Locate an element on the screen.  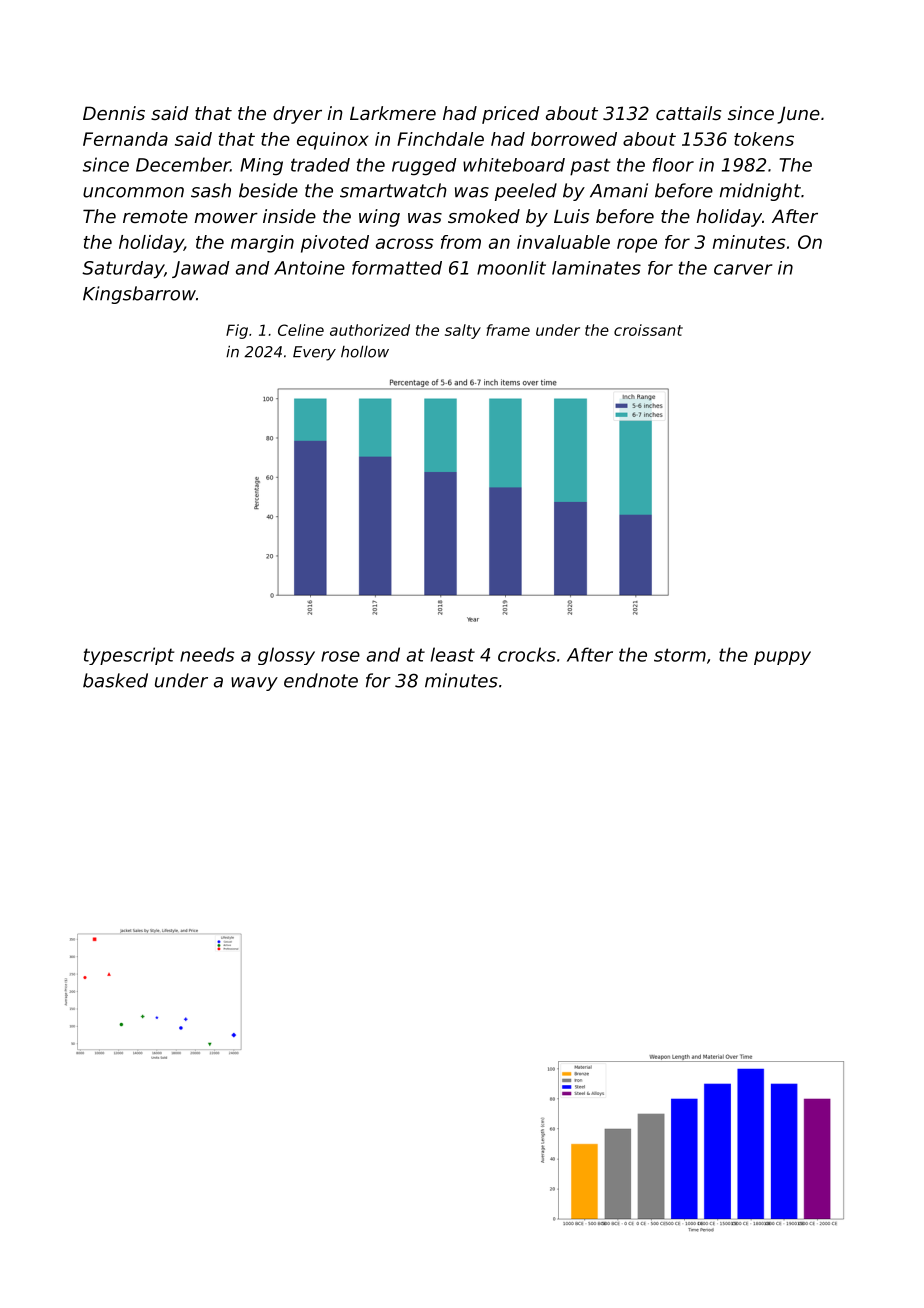
cattails is located at coordinates (688, 113).
